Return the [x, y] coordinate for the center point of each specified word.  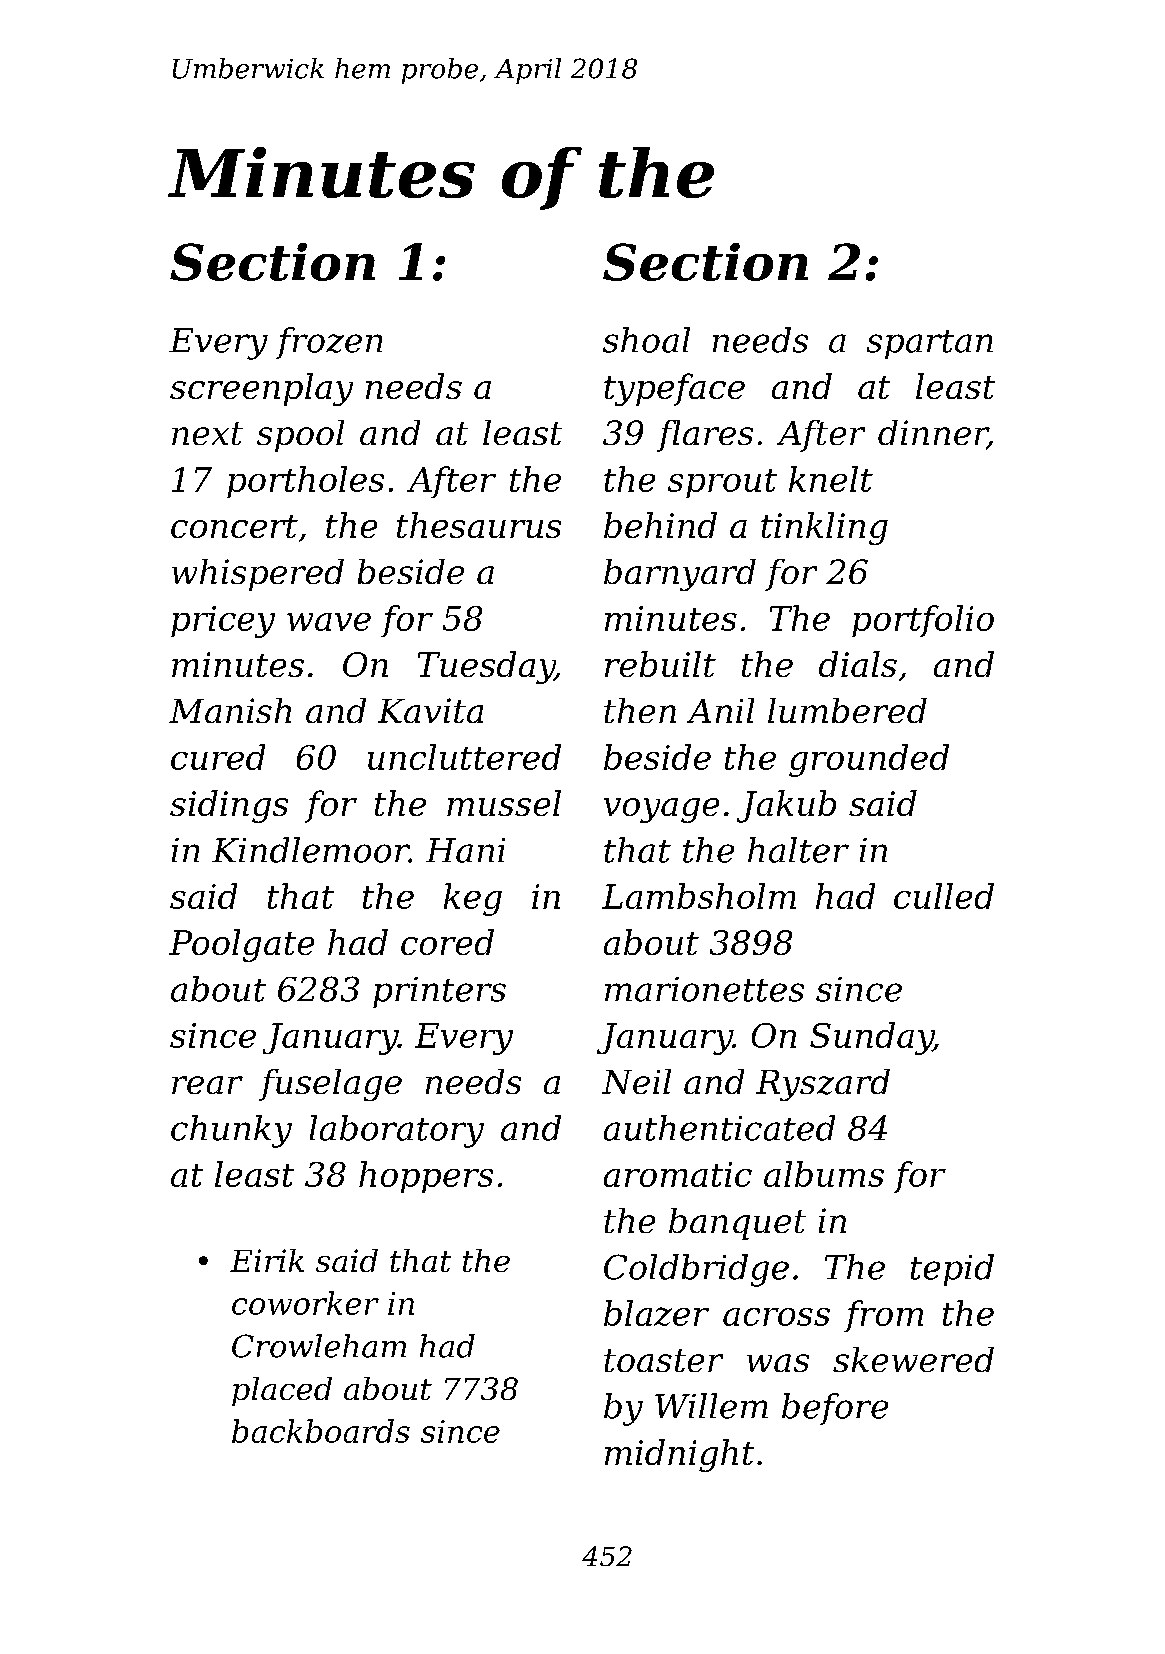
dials [858, 664]
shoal [646, 340]
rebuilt [660, 664]
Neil [636, 1081]
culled [944, 896]
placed [282, 1391]
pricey [223, 622]
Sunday [871, 1038]
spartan [930, 344]
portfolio [923, 621]
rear [207, 1085]
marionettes [704, 989]
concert [234, 526]
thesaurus [479, 525]
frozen [329, 343]
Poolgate [241, 945]
